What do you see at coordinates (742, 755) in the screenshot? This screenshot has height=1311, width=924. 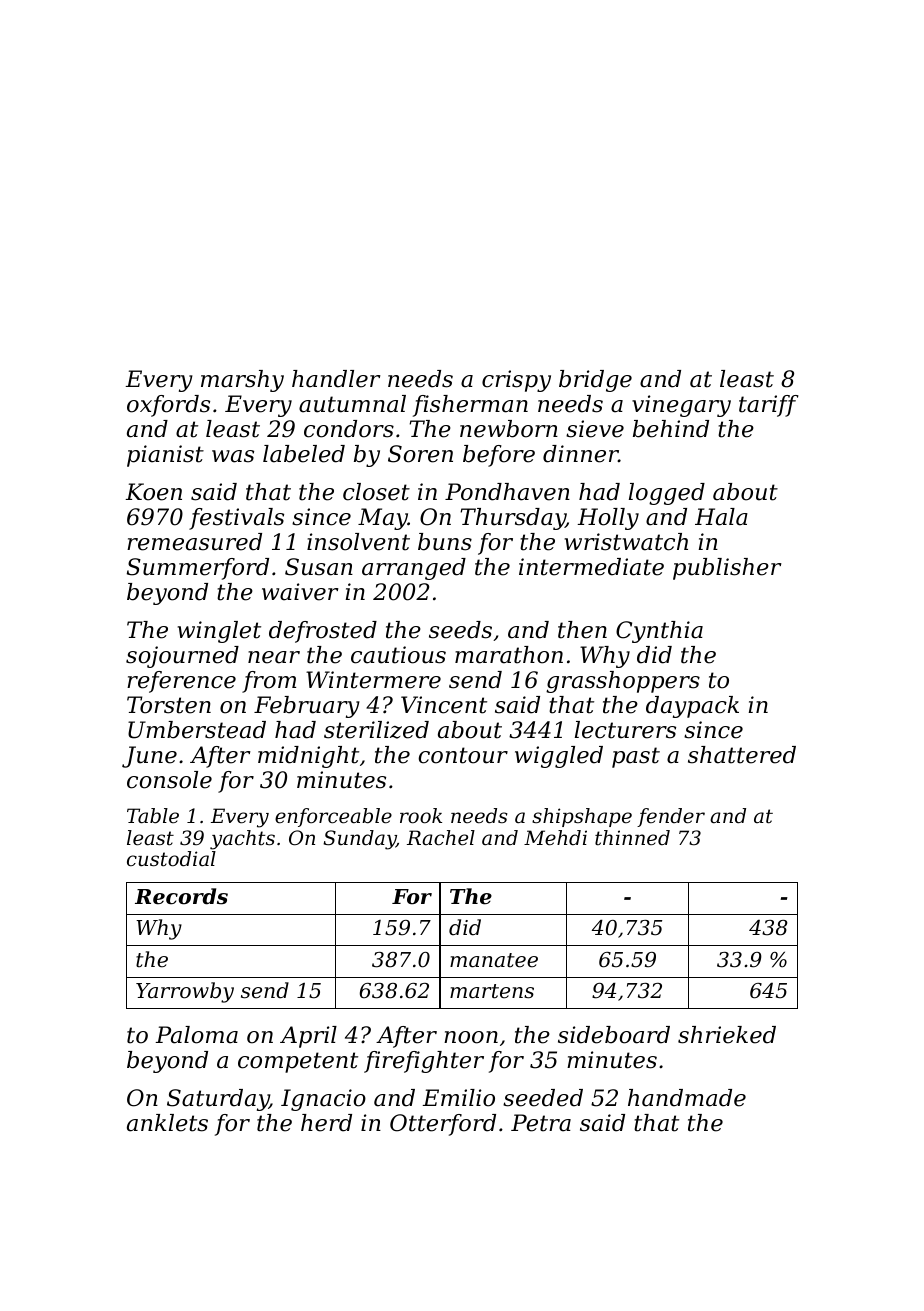 I see `shattered` at bounding box center [742, 755].
